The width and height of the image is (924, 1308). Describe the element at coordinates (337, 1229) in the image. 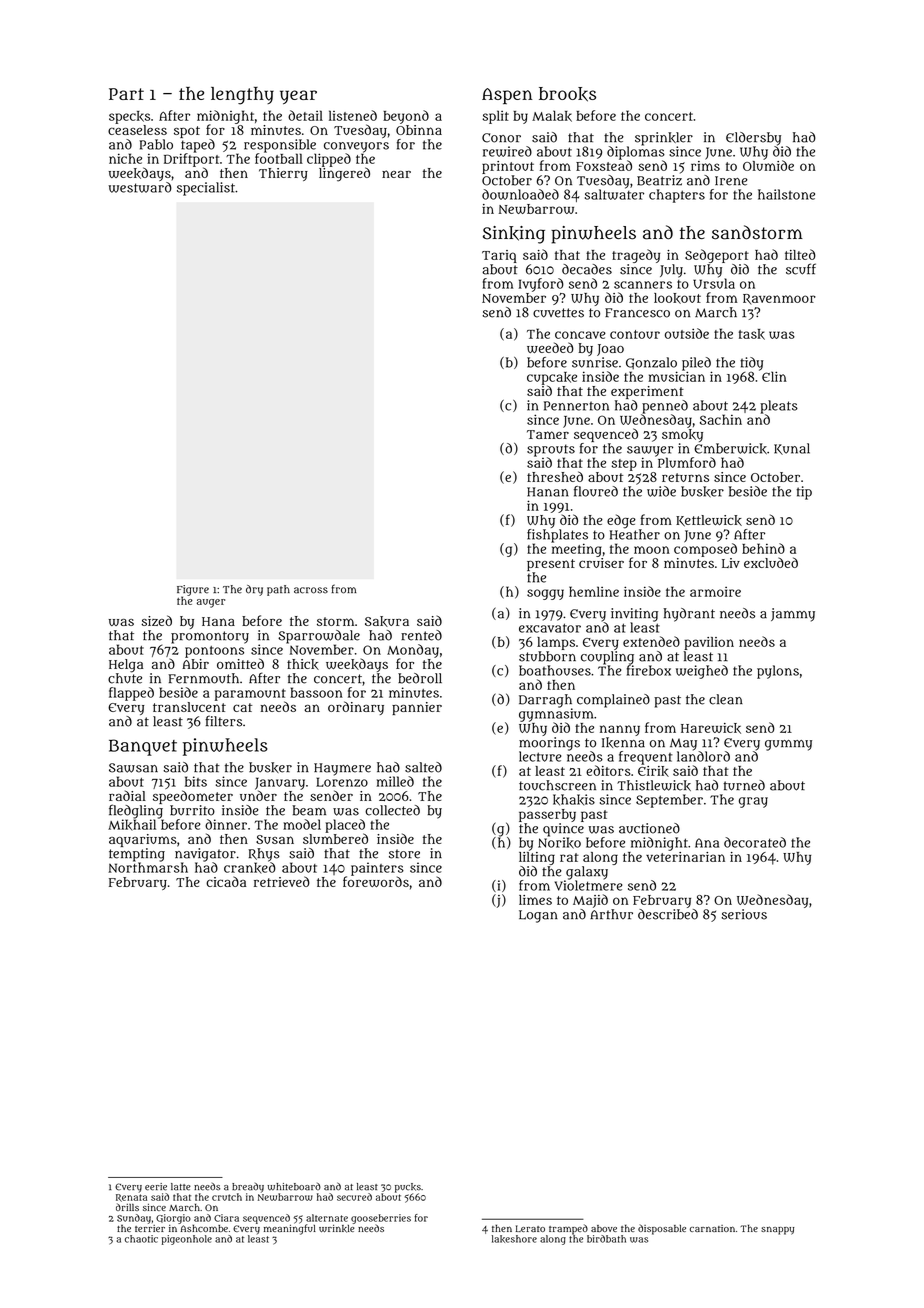

I see `wrinkle` at that location.
